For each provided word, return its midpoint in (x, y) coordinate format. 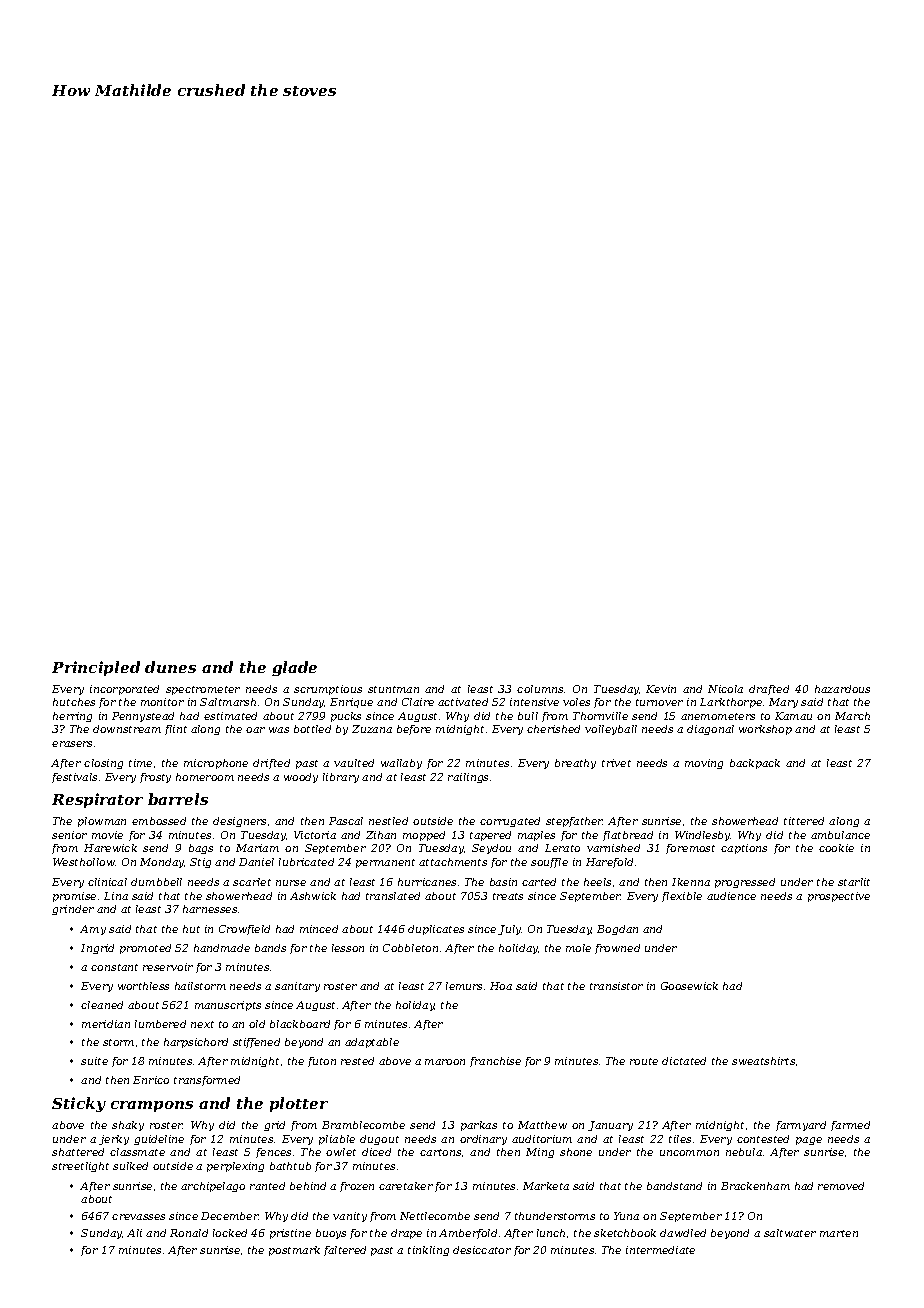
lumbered (160, 1024)
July (510, 930)
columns (540, 689)
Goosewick (689, 986)
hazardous (842, 689)
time (140, 763)
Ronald (189, 1233)
